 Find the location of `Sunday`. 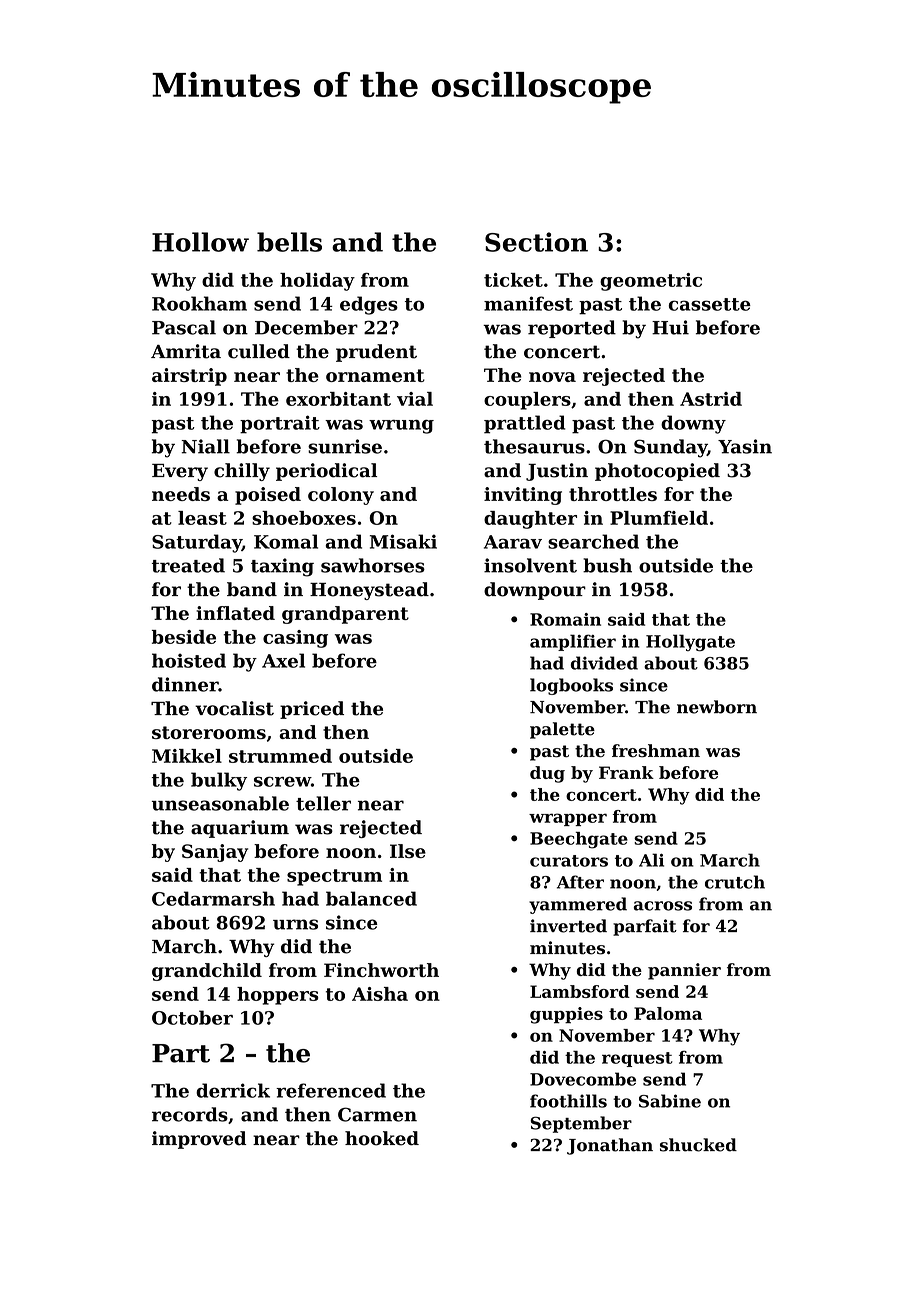

Sunday is located at coordinates (670, 448).
